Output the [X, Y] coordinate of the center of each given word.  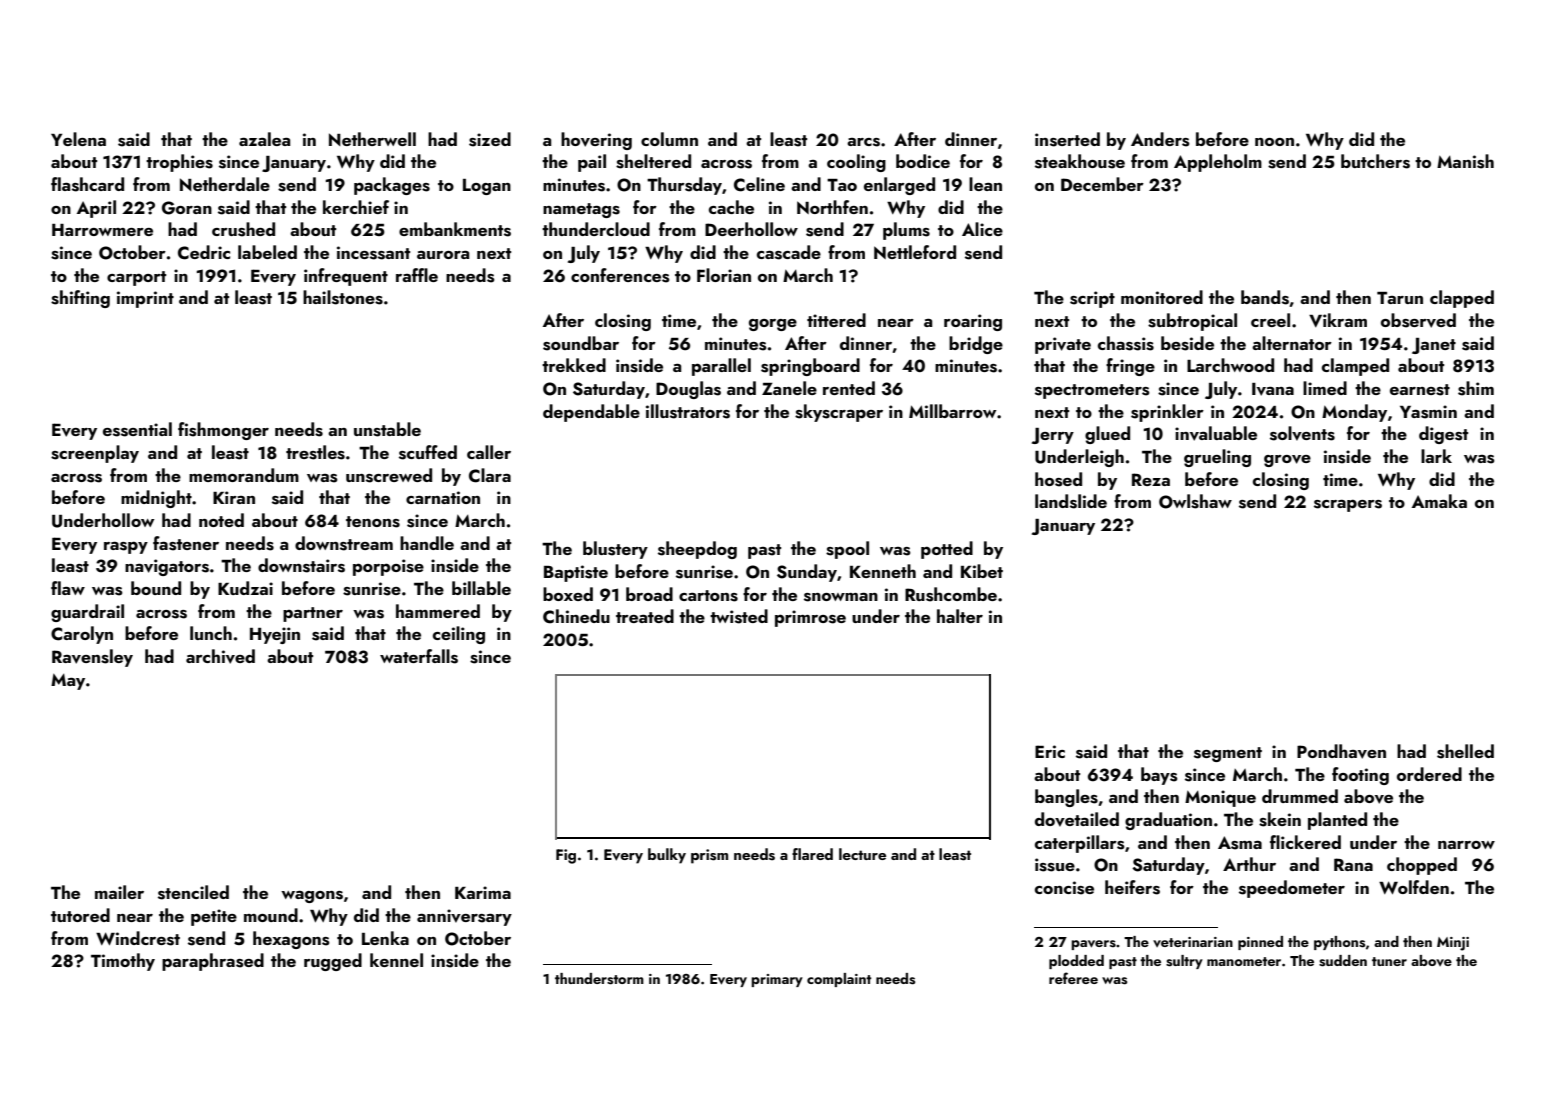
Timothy [123, 962]
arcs [863, 142]
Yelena [78, 139]
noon [1274, 142]
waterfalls [419, 656]
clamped [1355, 367]
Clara [490, 475]
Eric [1050, 751]
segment [1228, 754]
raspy [126, 547]
